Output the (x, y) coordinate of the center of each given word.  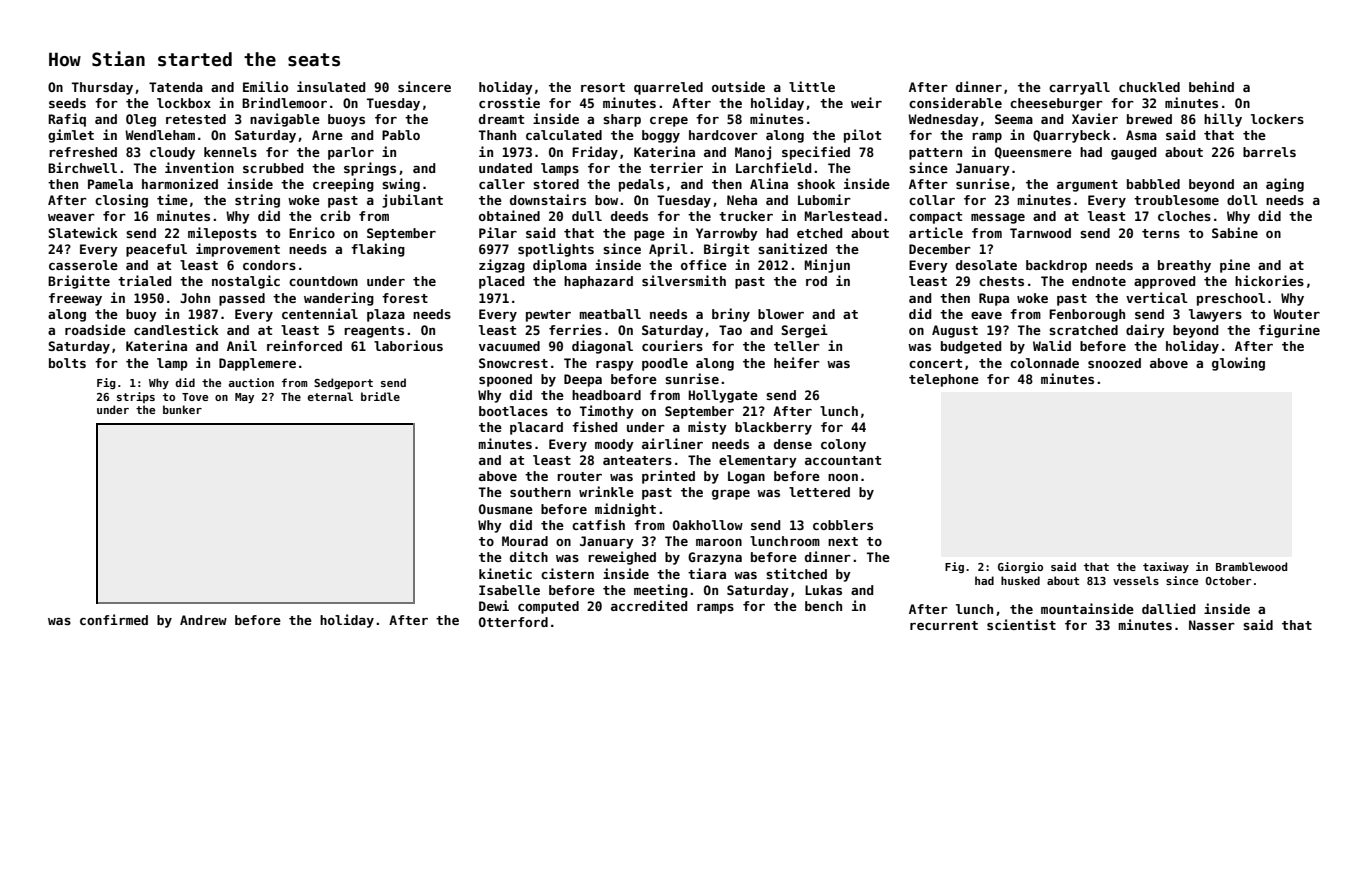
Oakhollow (708, 525)
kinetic (505, 573)
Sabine (1235, 232)
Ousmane (506, 509)
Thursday (102, 88)
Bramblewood (1251, 566)
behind (1211, 86)
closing (121, 201)
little (812, 86)
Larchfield (773, 167)
